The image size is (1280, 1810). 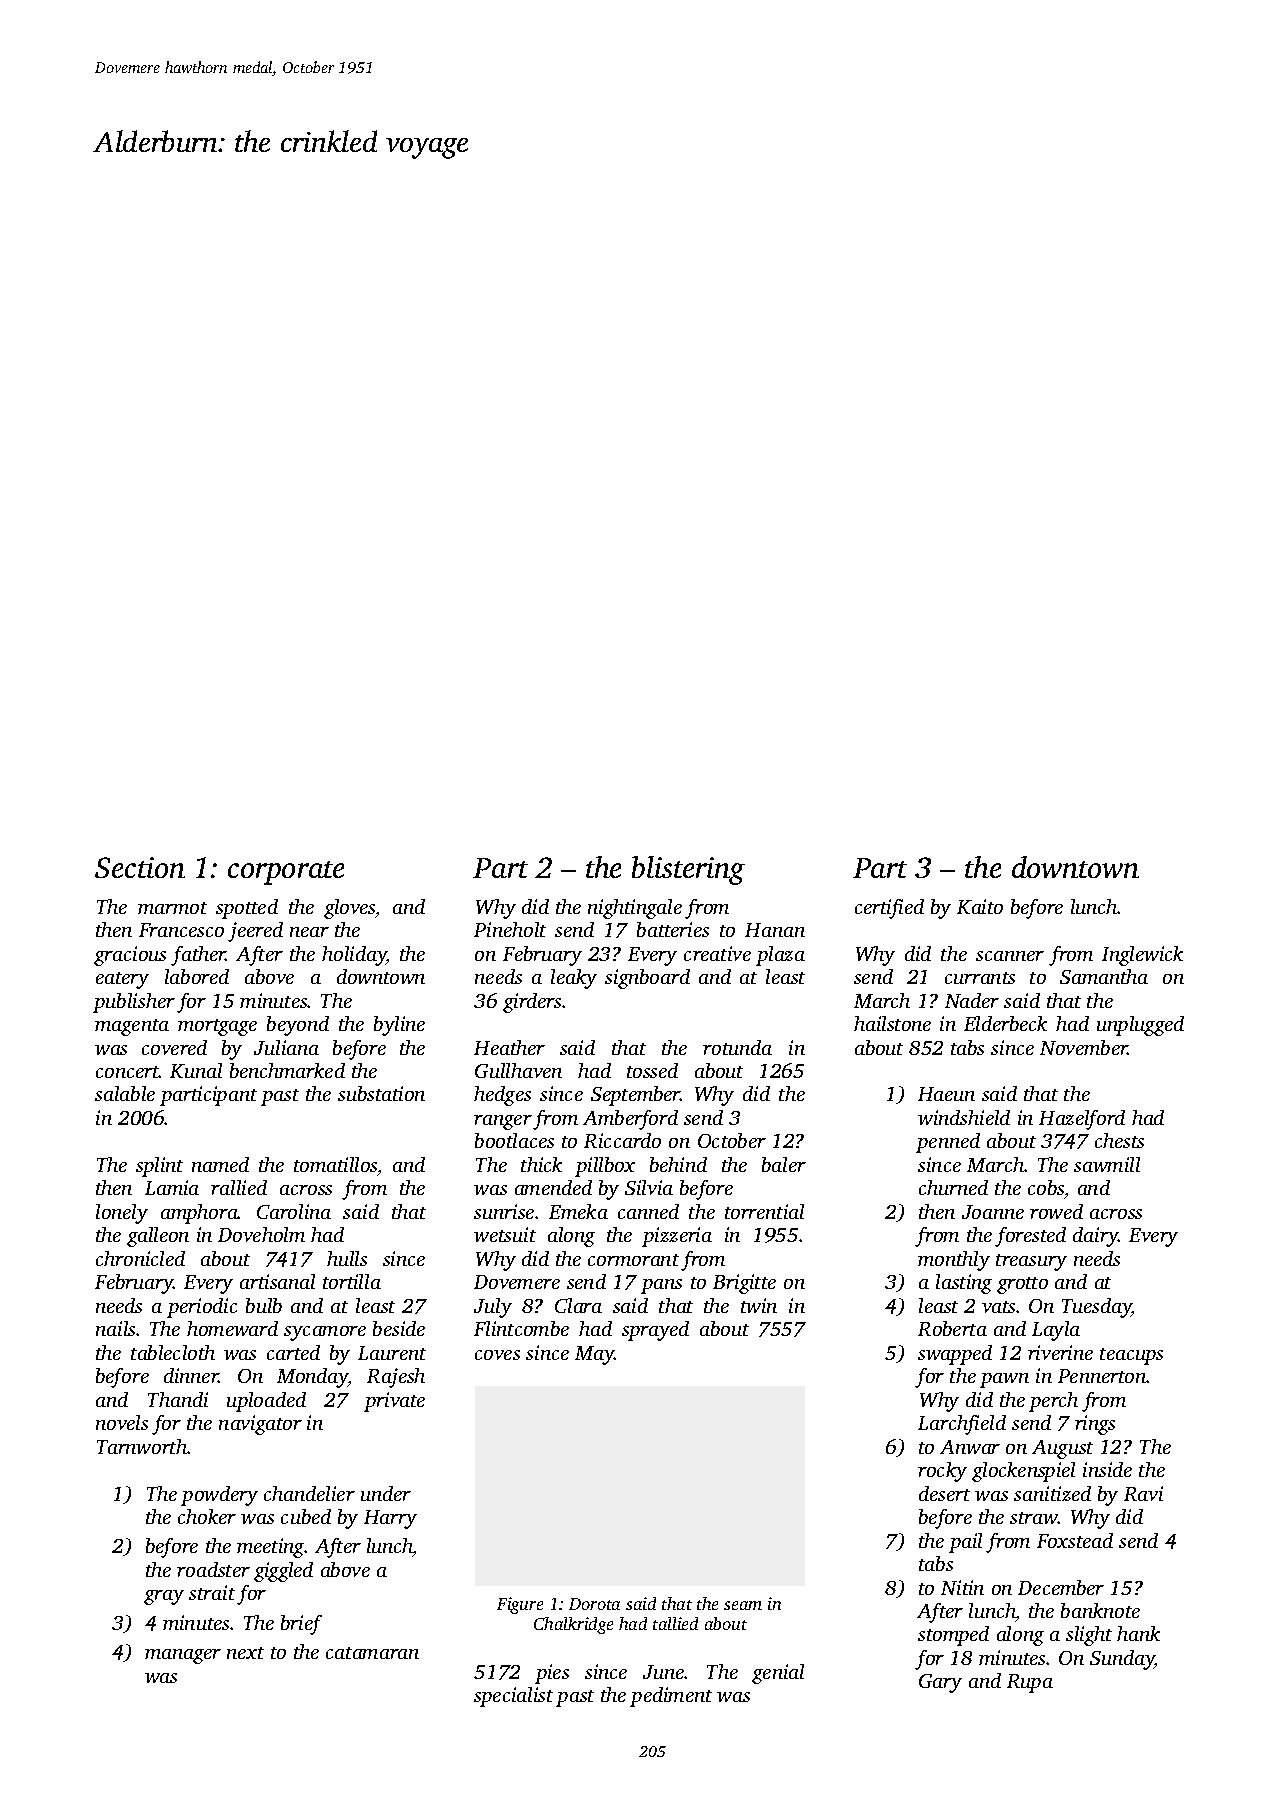 What do you see at coordinates (737, 1047) in the screenshot?
I see `rotunda` at bounding box center [737, 1047].
